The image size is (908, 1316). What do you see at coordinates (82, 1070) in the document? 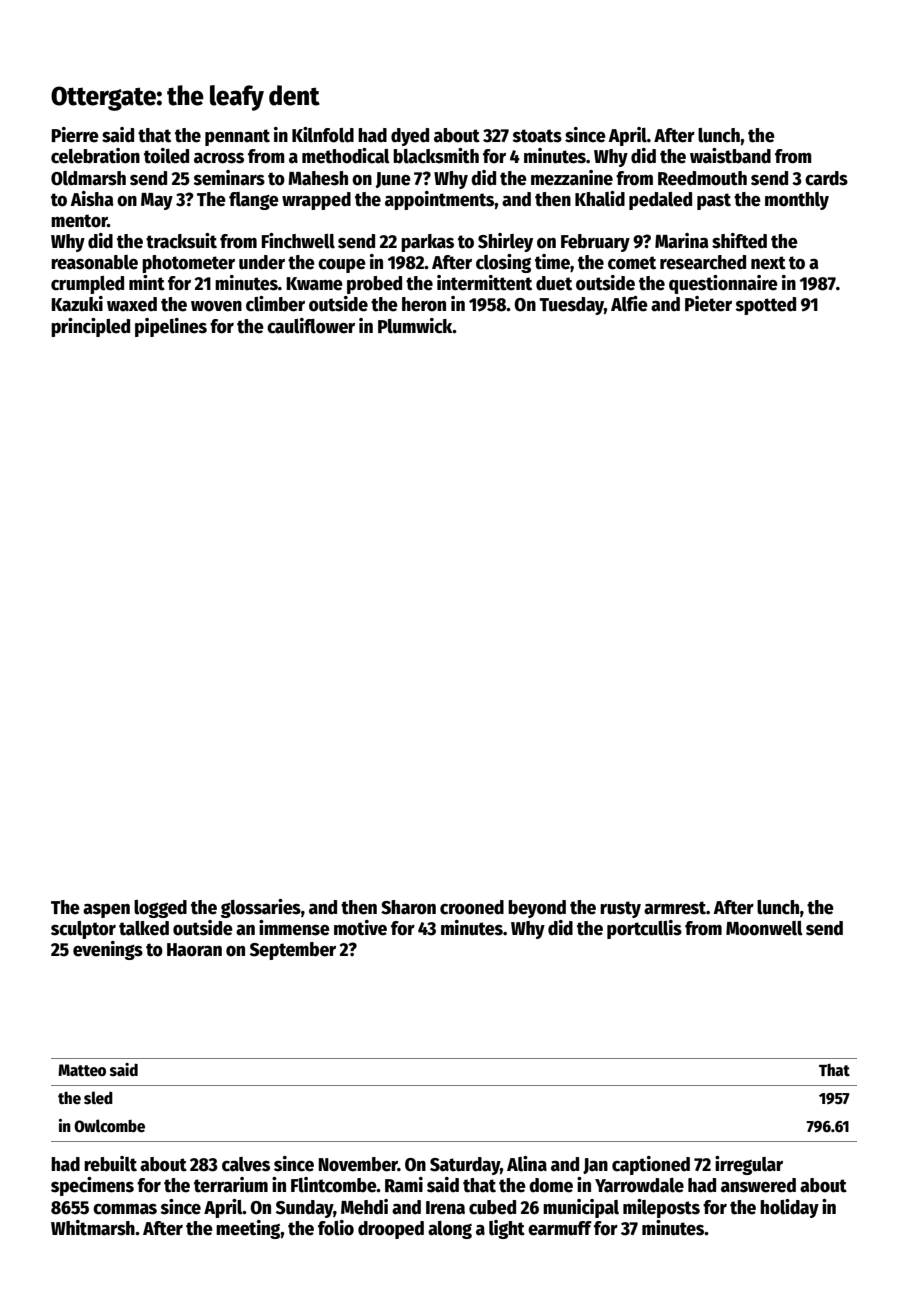
I see `Matteo` at bounding box center [82, 1070].
